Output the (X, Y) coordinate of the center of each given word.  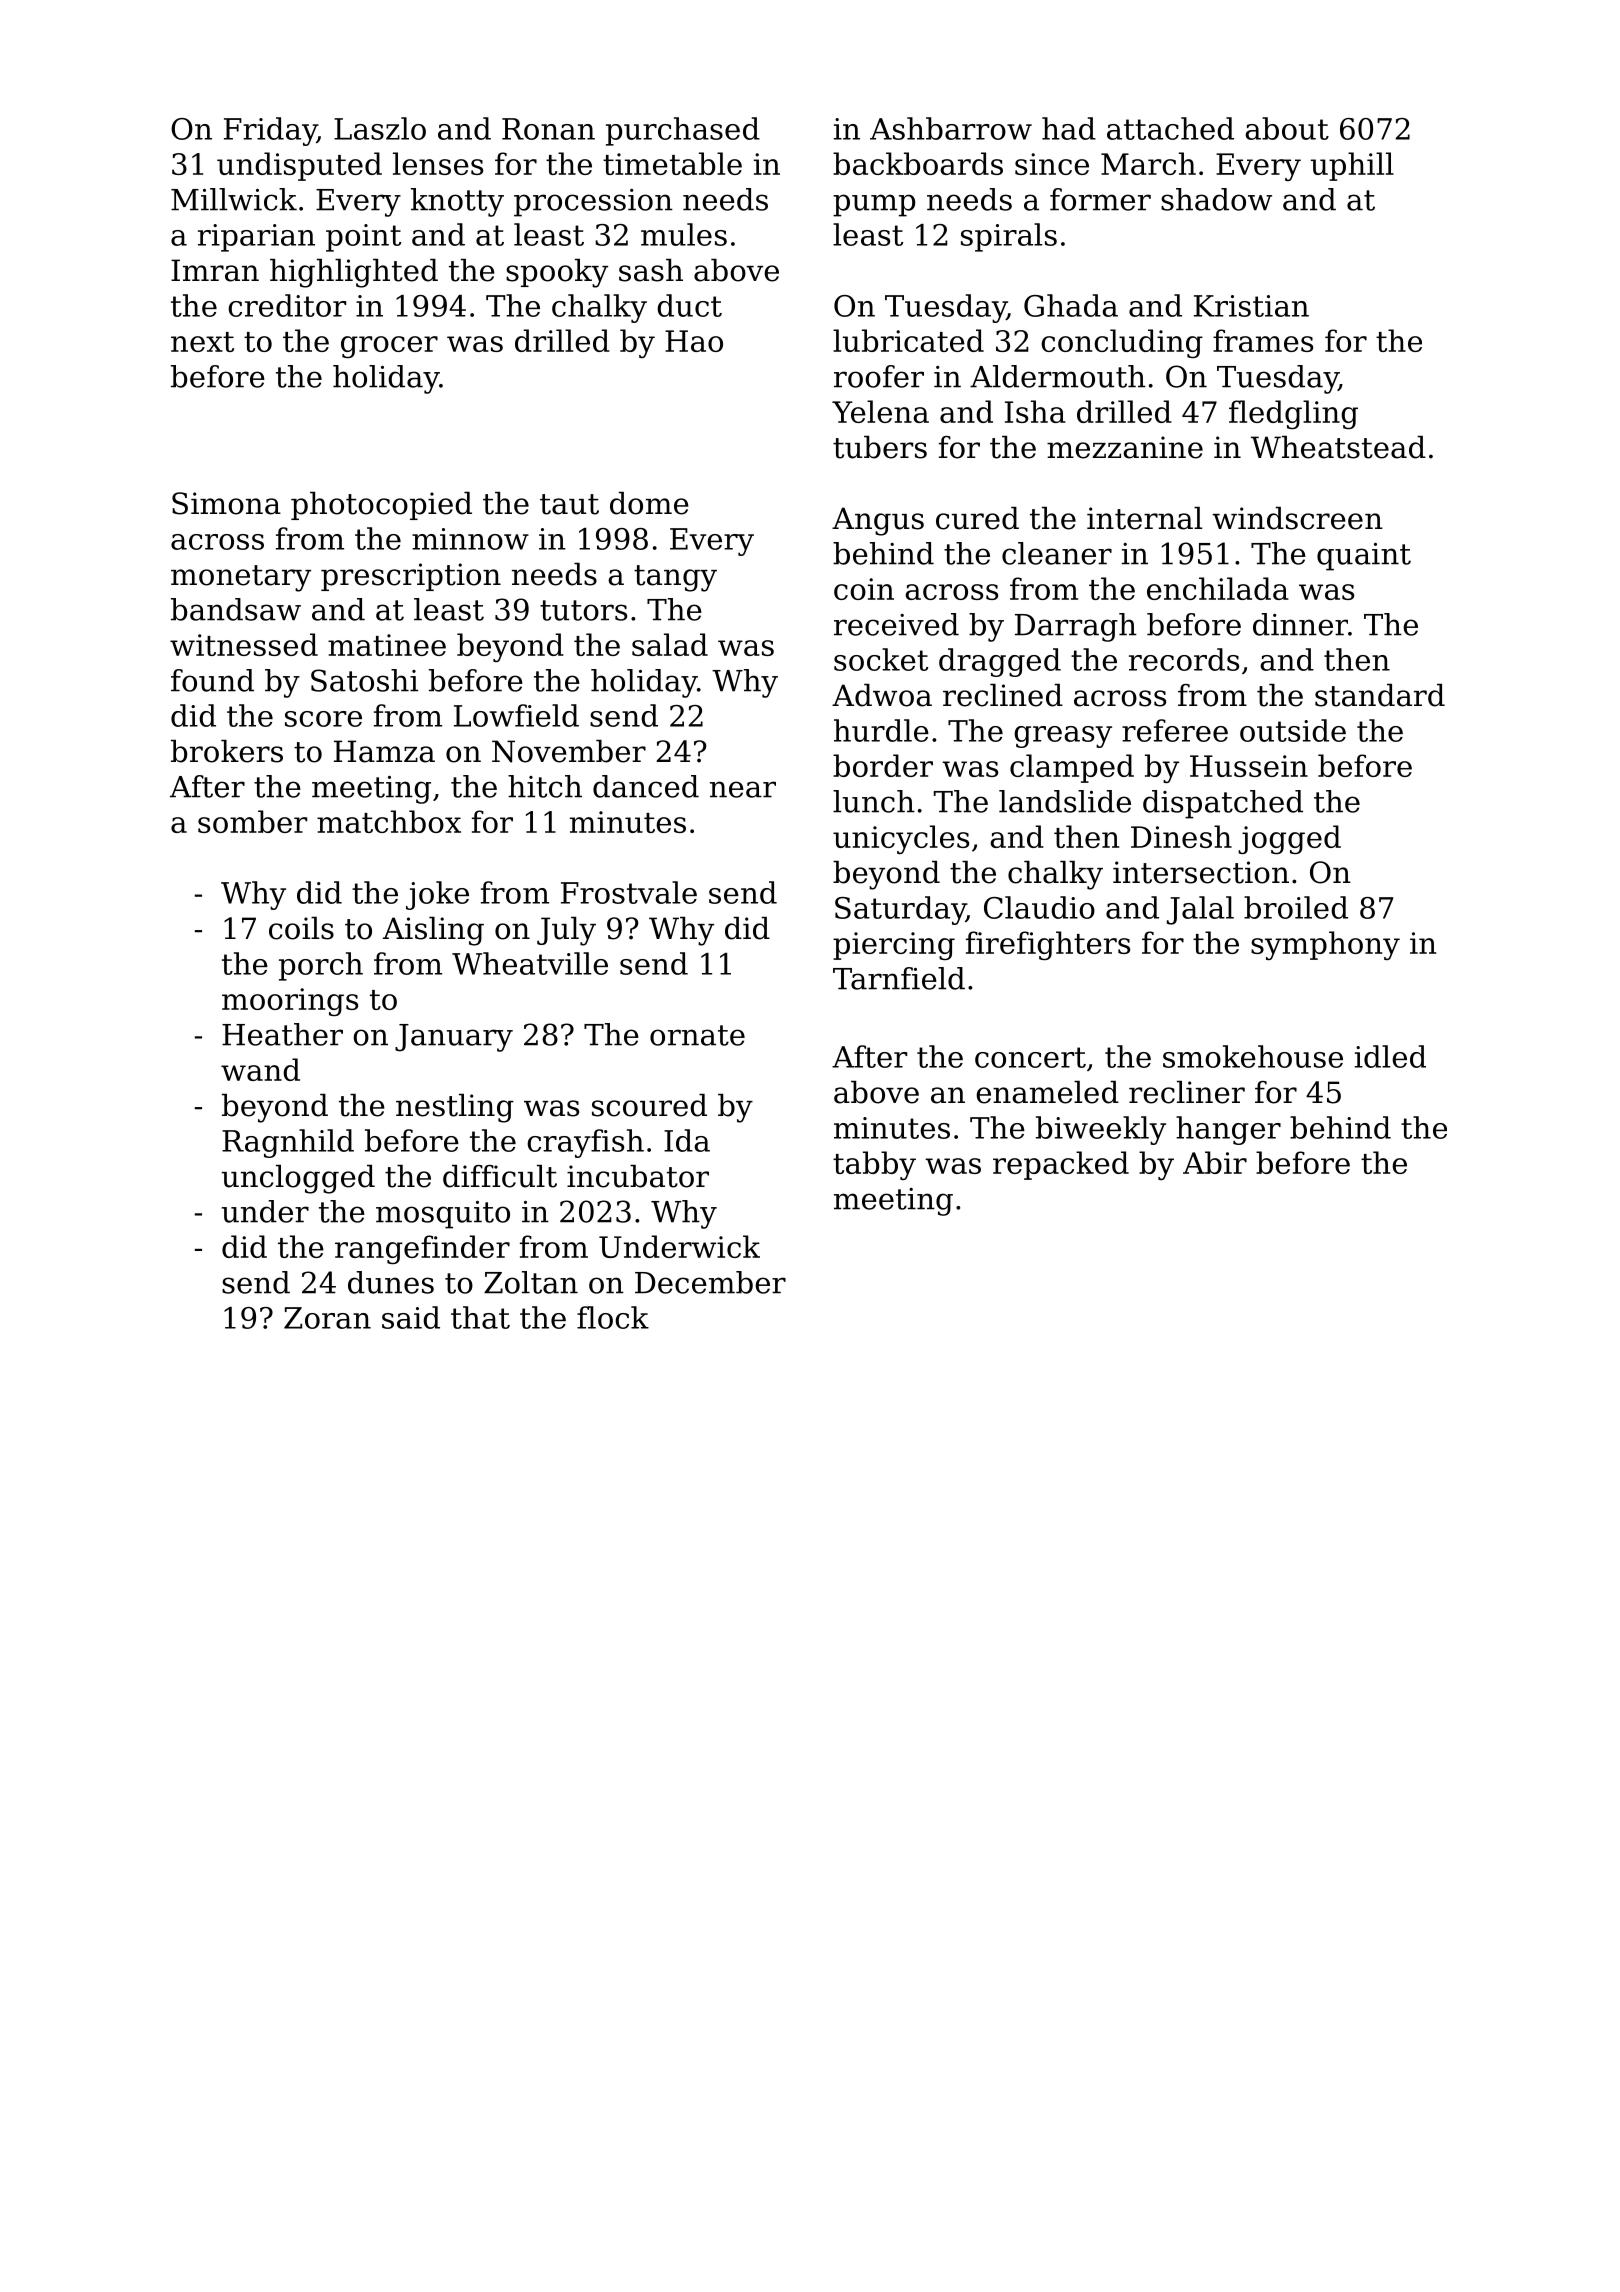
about (1287, 128)
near (743, 789)
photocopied (381, 506)
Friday (270, 131)
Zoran (327, 1318)
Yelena (880, 411)
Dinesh (1181, 836)
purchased (683, 131)
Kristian (1251, 306)
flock (613, 1317)
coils (301, 928)
